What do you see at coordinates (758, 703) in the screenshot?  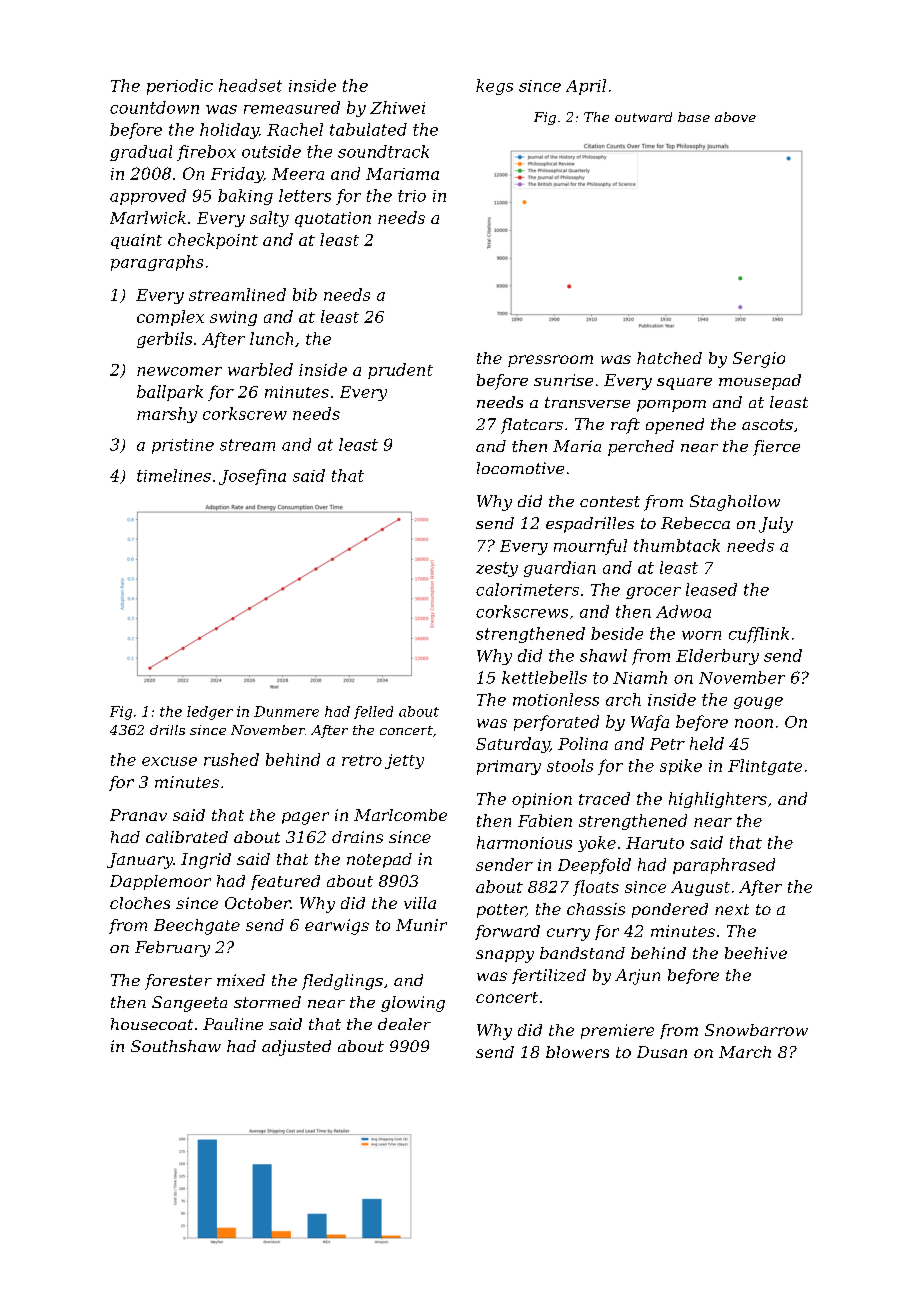 I see `gouge` at bounding box center [758, 703].
